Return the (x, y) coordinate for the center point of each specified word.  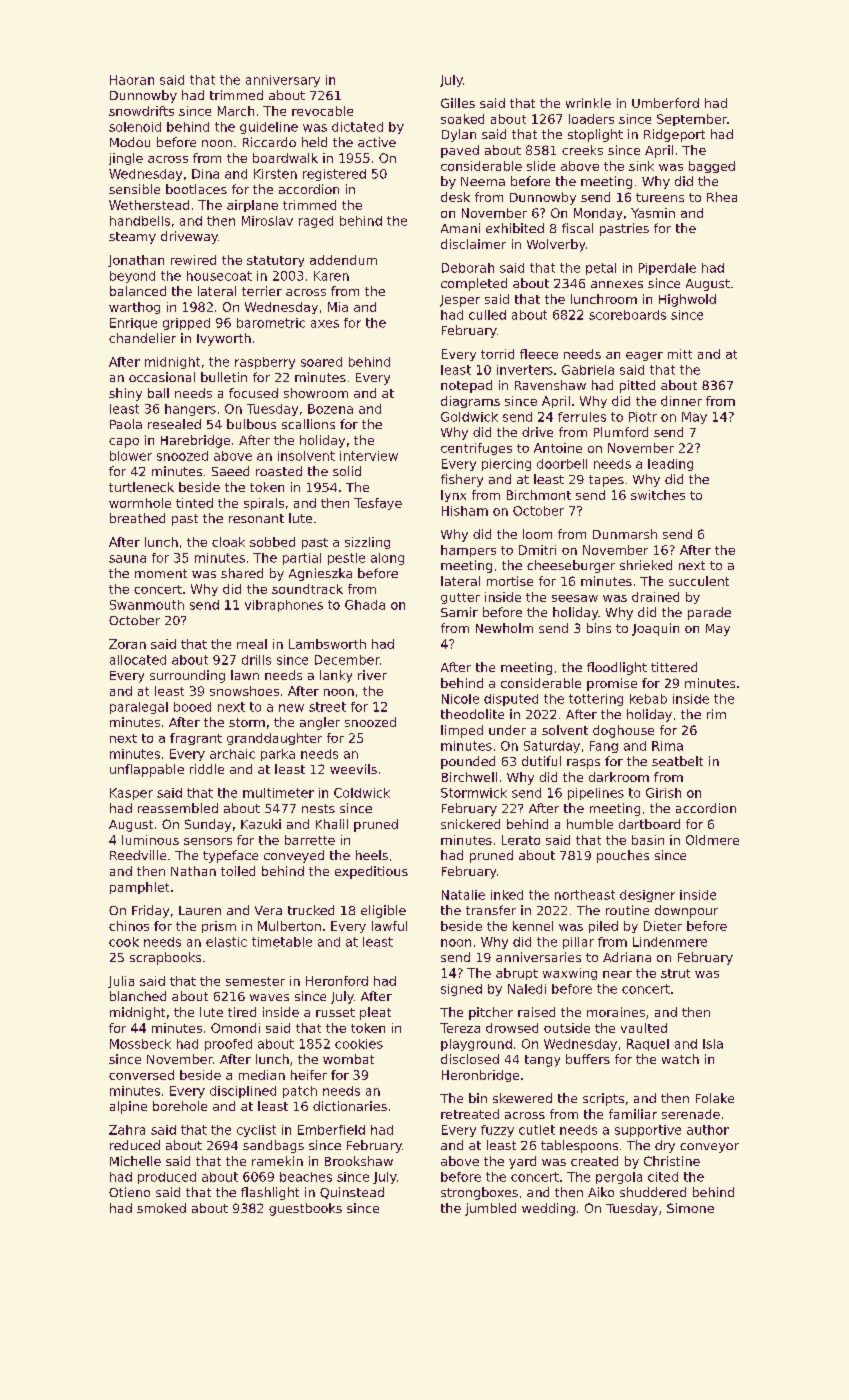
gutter (460, 598)
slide (541, 166)
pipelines (596, 794)
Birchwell (469, 777)
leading (670, 465)
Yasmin (653, 213)
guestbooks (305, 1209)
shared (242, 573)
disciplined (243, 1092)
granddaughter (274, 739)
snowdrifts (141, 111)
